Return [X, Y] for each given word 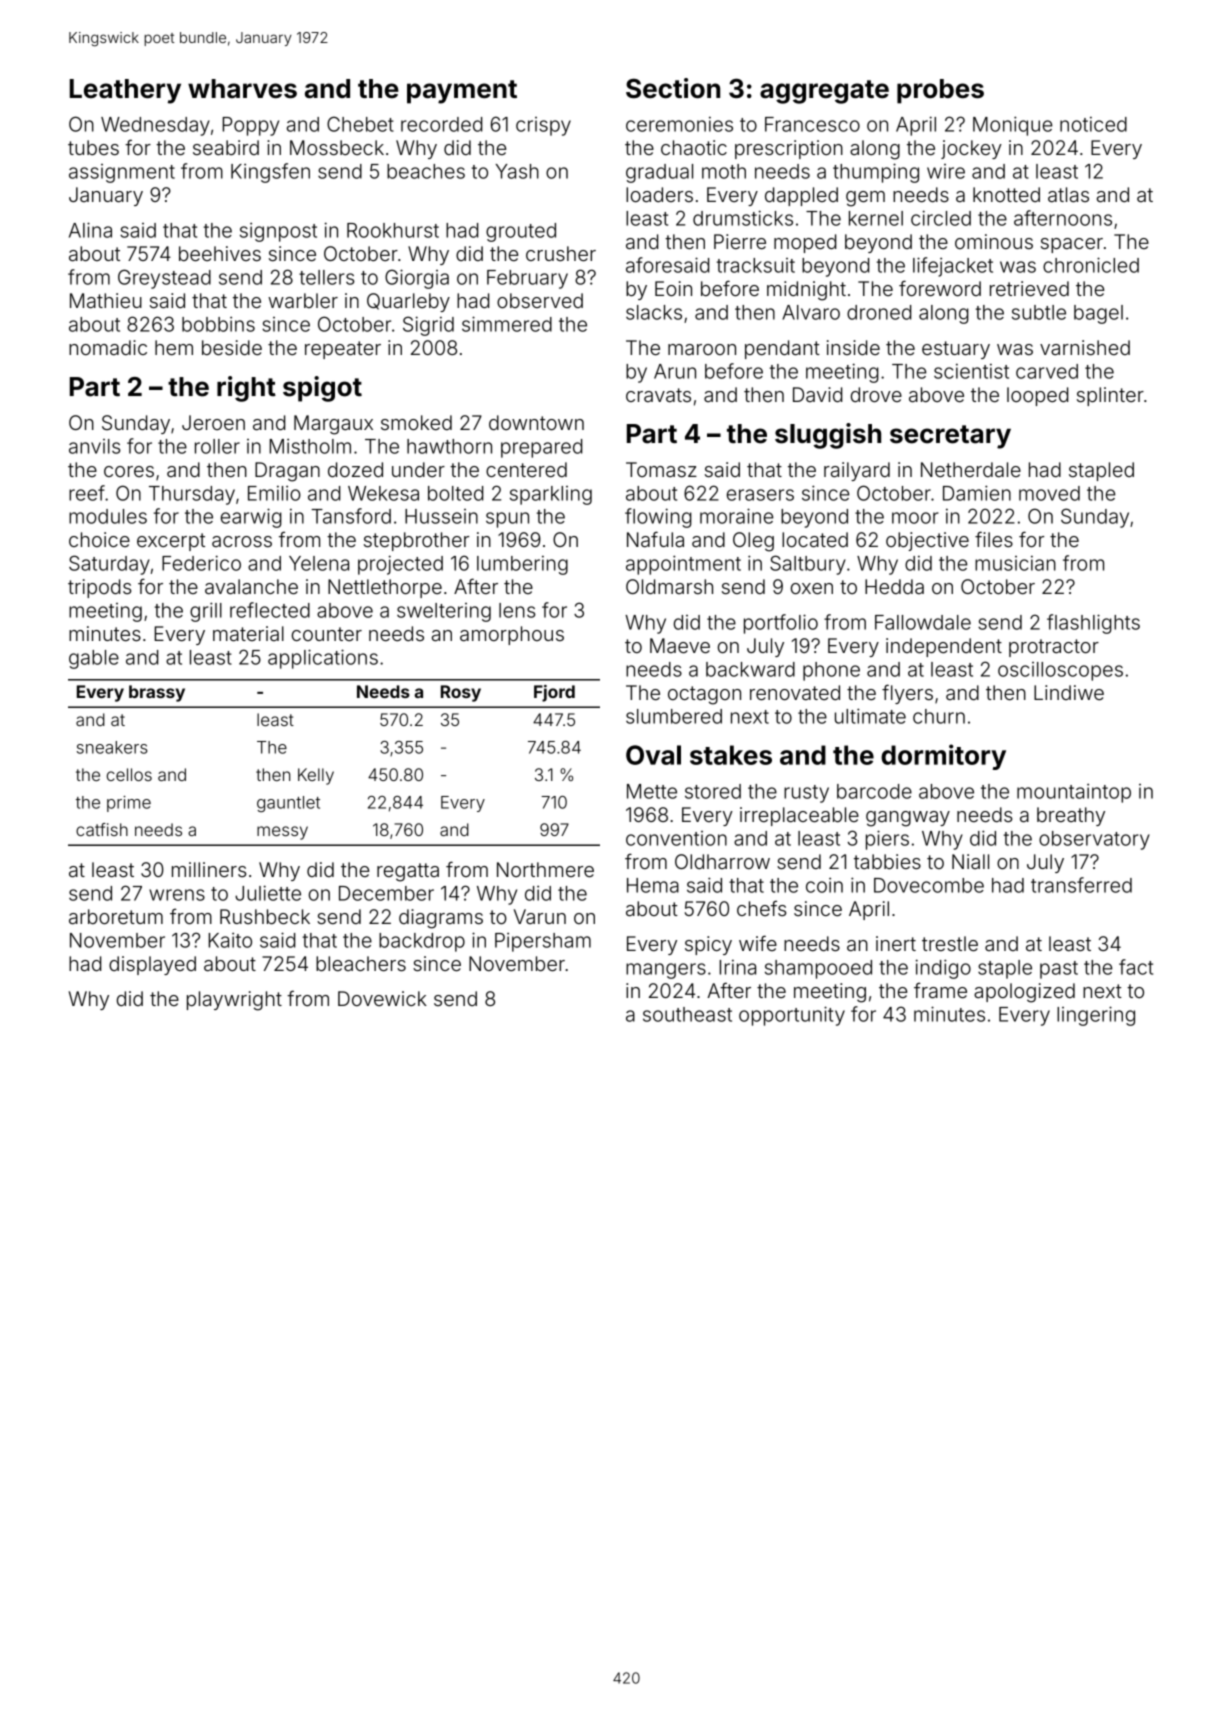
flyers [907, 694]
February [527, 279]
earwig [251, 518]
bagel [1098, 314]
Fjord [554, 693]
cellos [129, 774]
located [815, 539]
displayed [152, 965]
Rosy [461, 693]
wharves [242, 89]
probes [940, 91]
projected [400, 565]
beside [232, 347]
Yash [517, 171]
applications [323, 659]
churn [939, 716]
